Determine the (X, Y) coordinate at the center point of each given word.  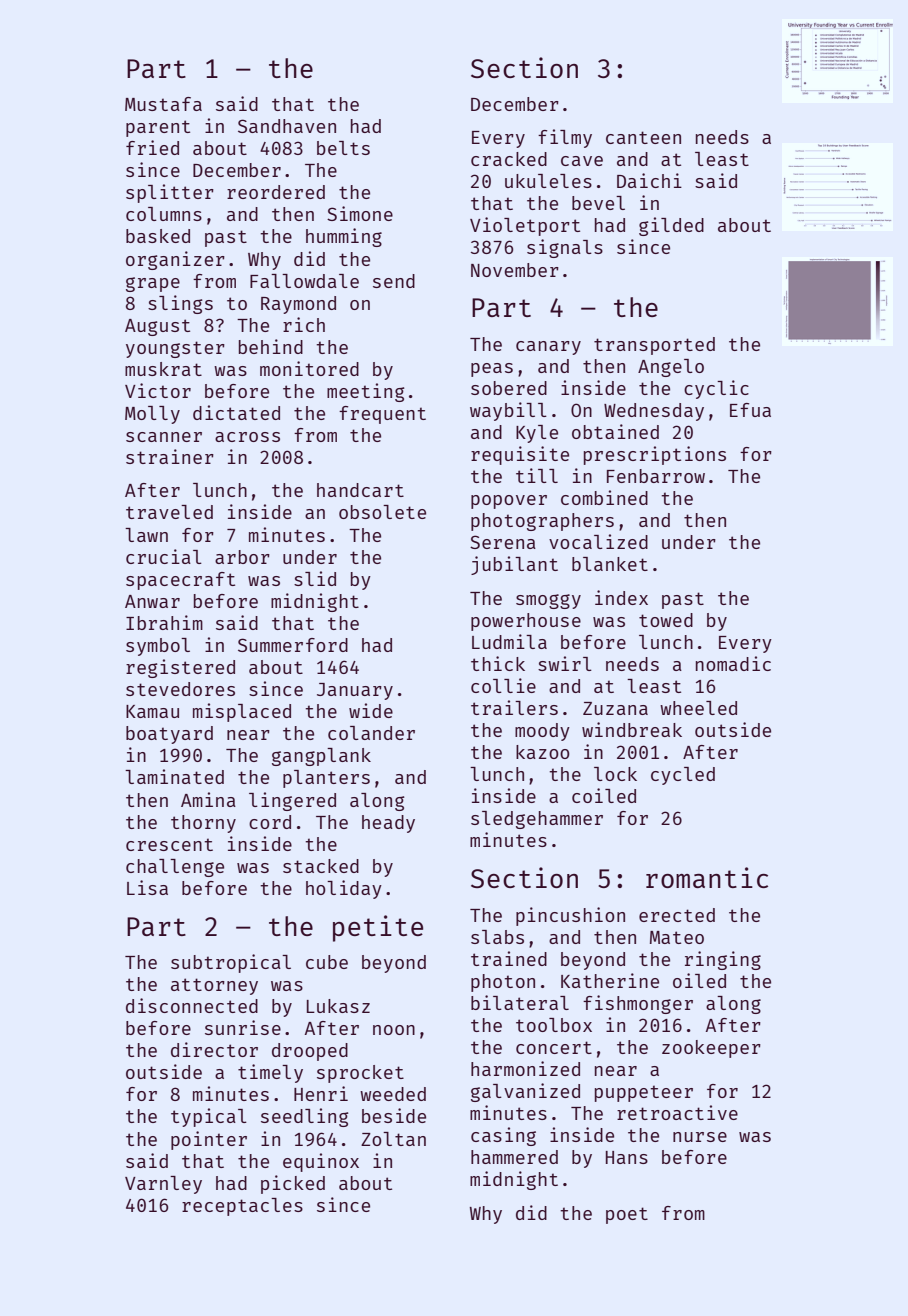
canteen (643, 137)
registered (180, 668)
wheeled (698, 708)
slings (180, 304)
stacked (321, 866)
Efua (750, 410)
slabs (497, 937)
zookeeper (711, 1049)
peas (492, 370)
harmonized (525, 1068)
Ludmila (509, 641)
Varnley (163, 1185)
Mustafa (163, 104)
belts (343, 148)
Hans (627, 1157)
